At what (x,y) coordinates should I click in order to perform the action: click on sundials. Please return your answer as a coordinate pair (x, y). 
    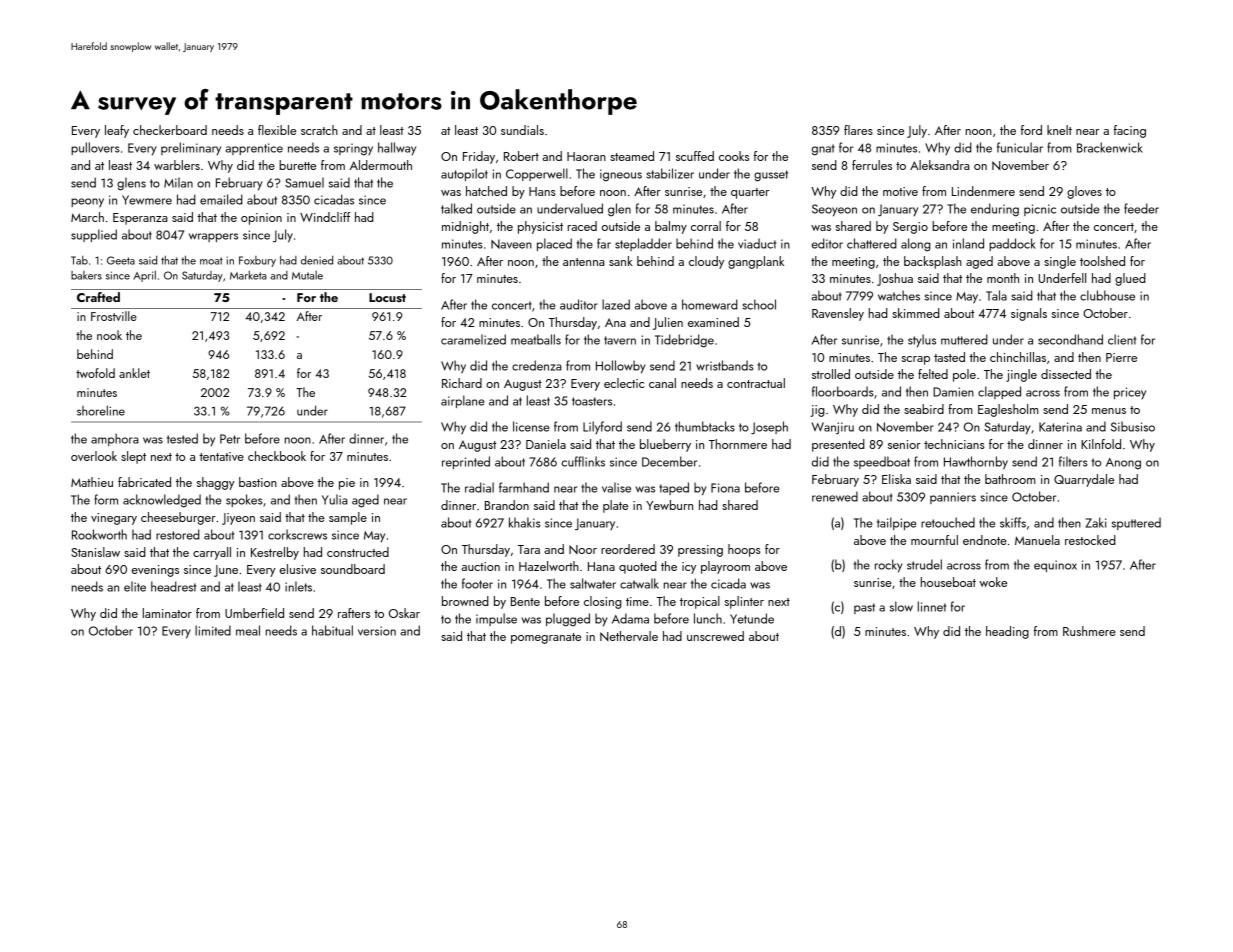
    Looking at the image, I should click on (522, 130).
